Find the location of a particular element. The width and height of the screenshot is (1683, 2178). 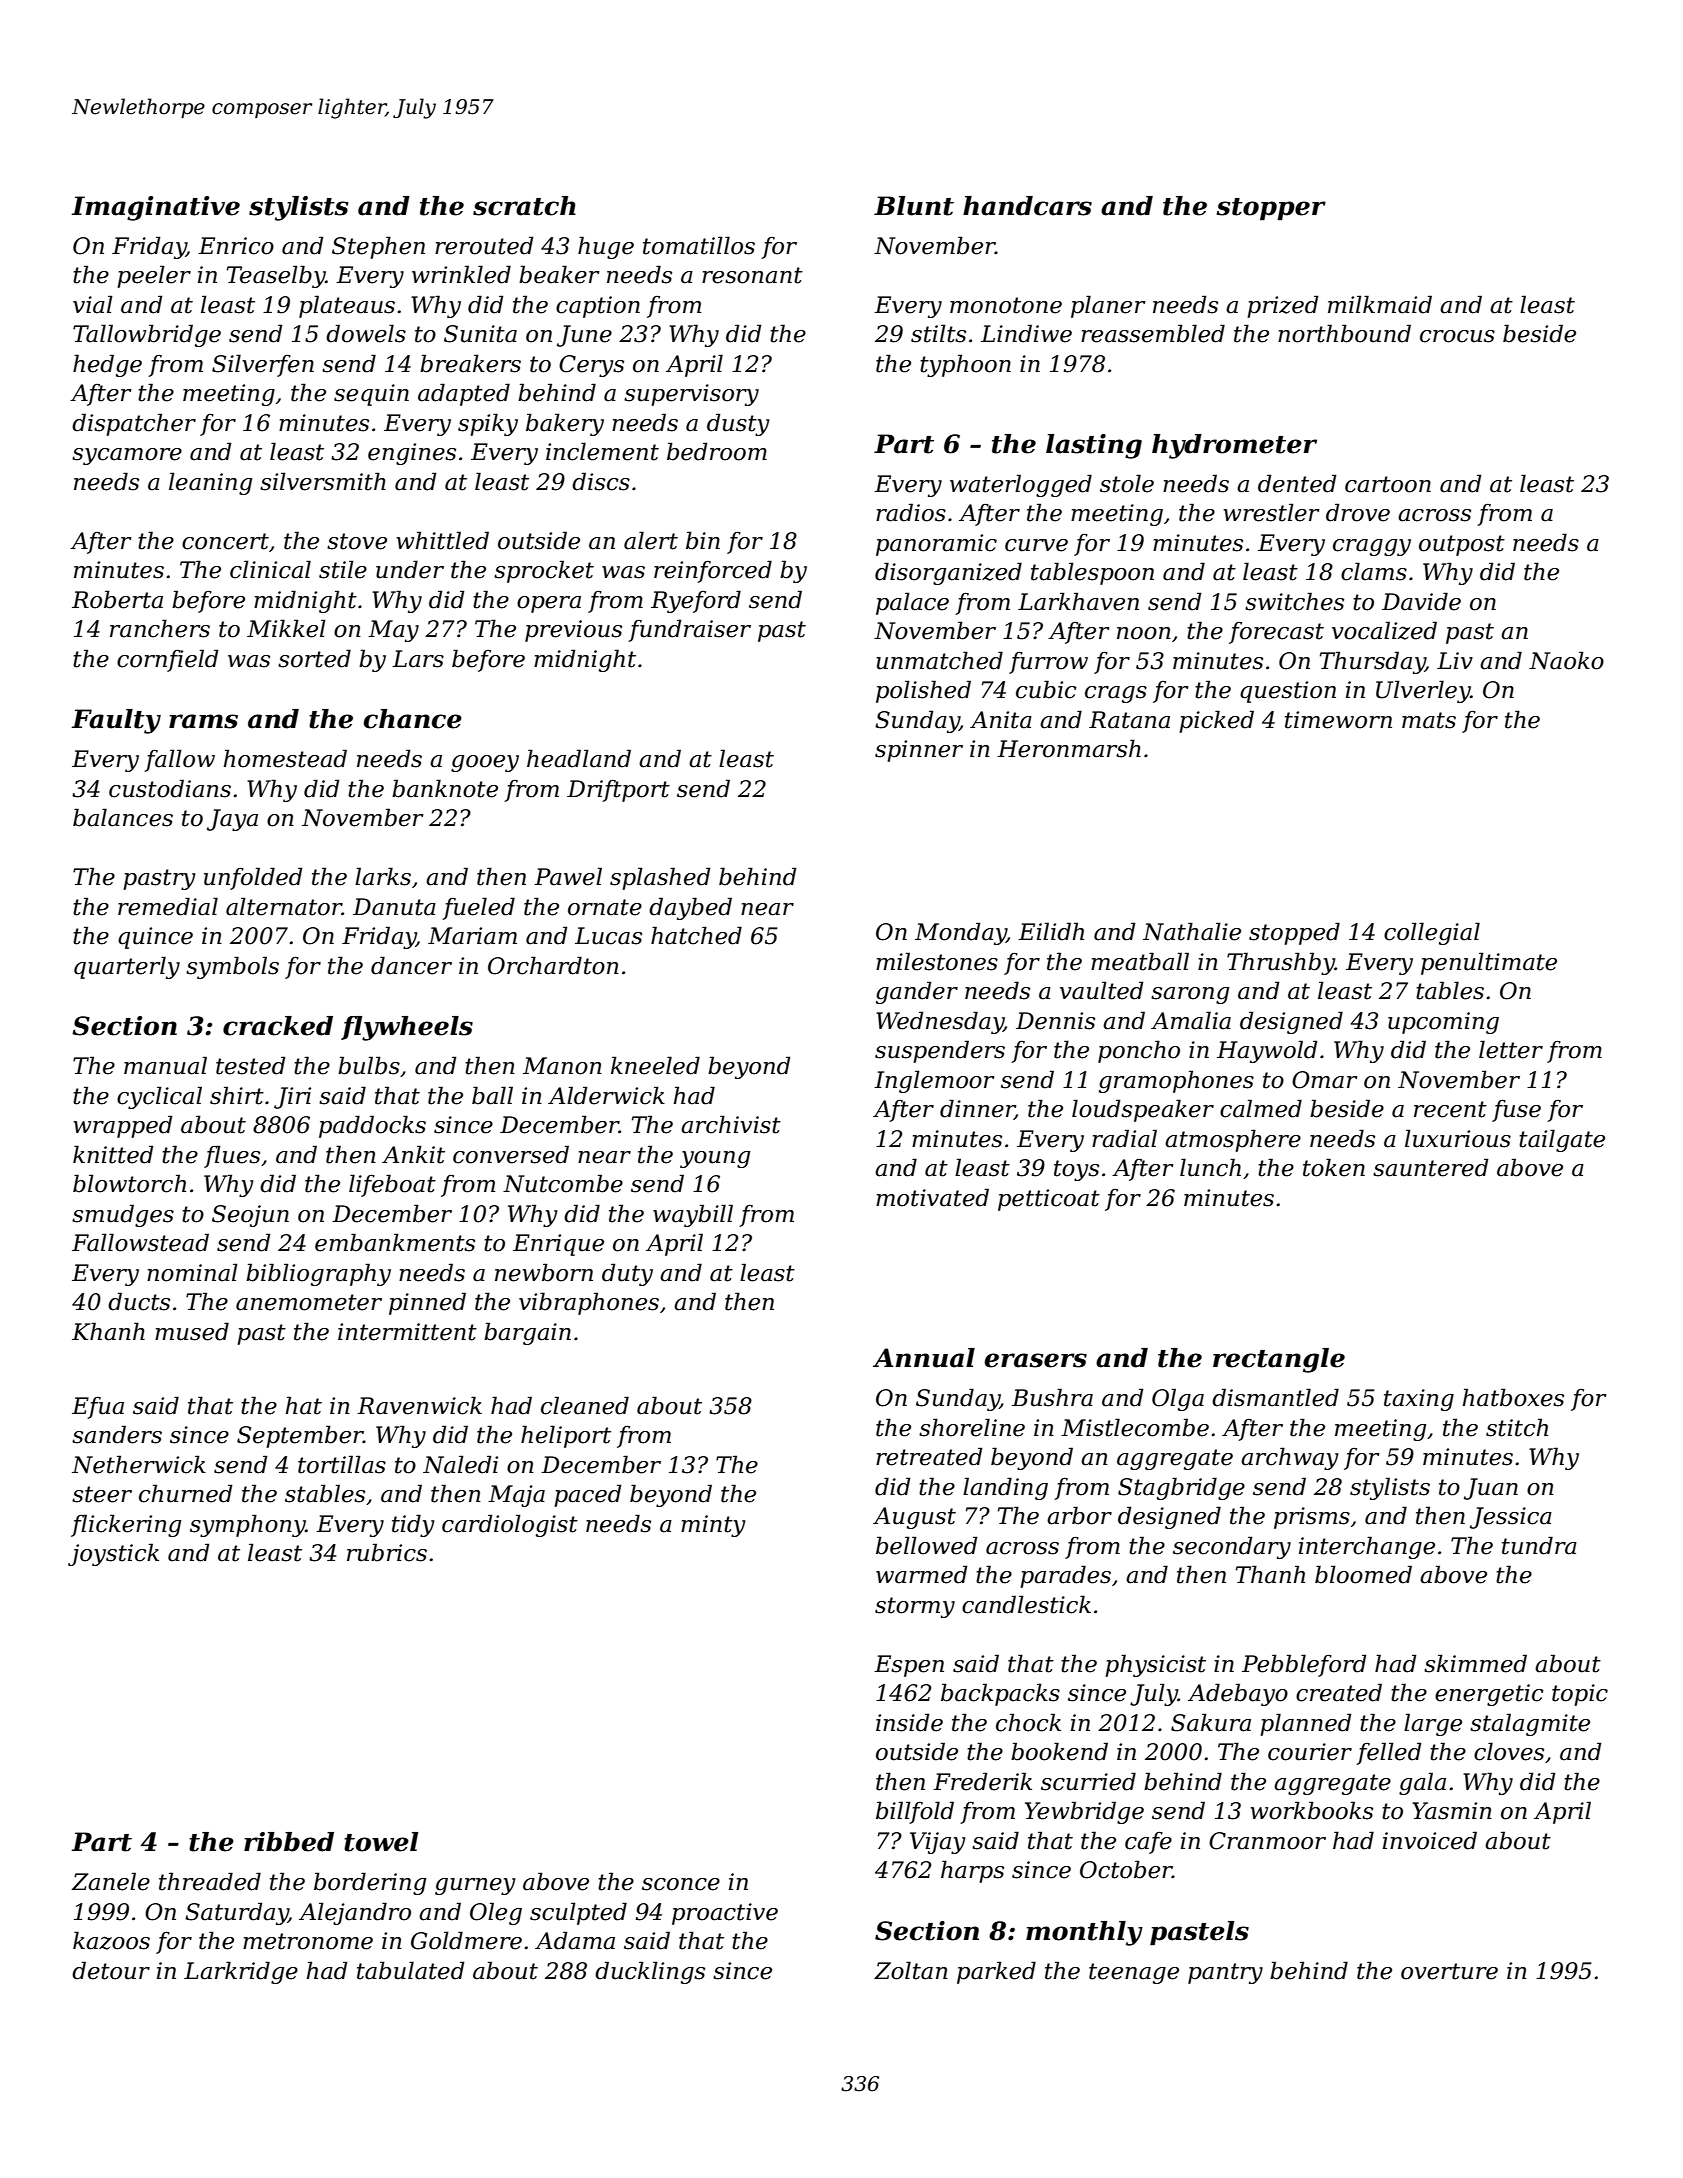

scratch is located at coordinates (524, 206).
